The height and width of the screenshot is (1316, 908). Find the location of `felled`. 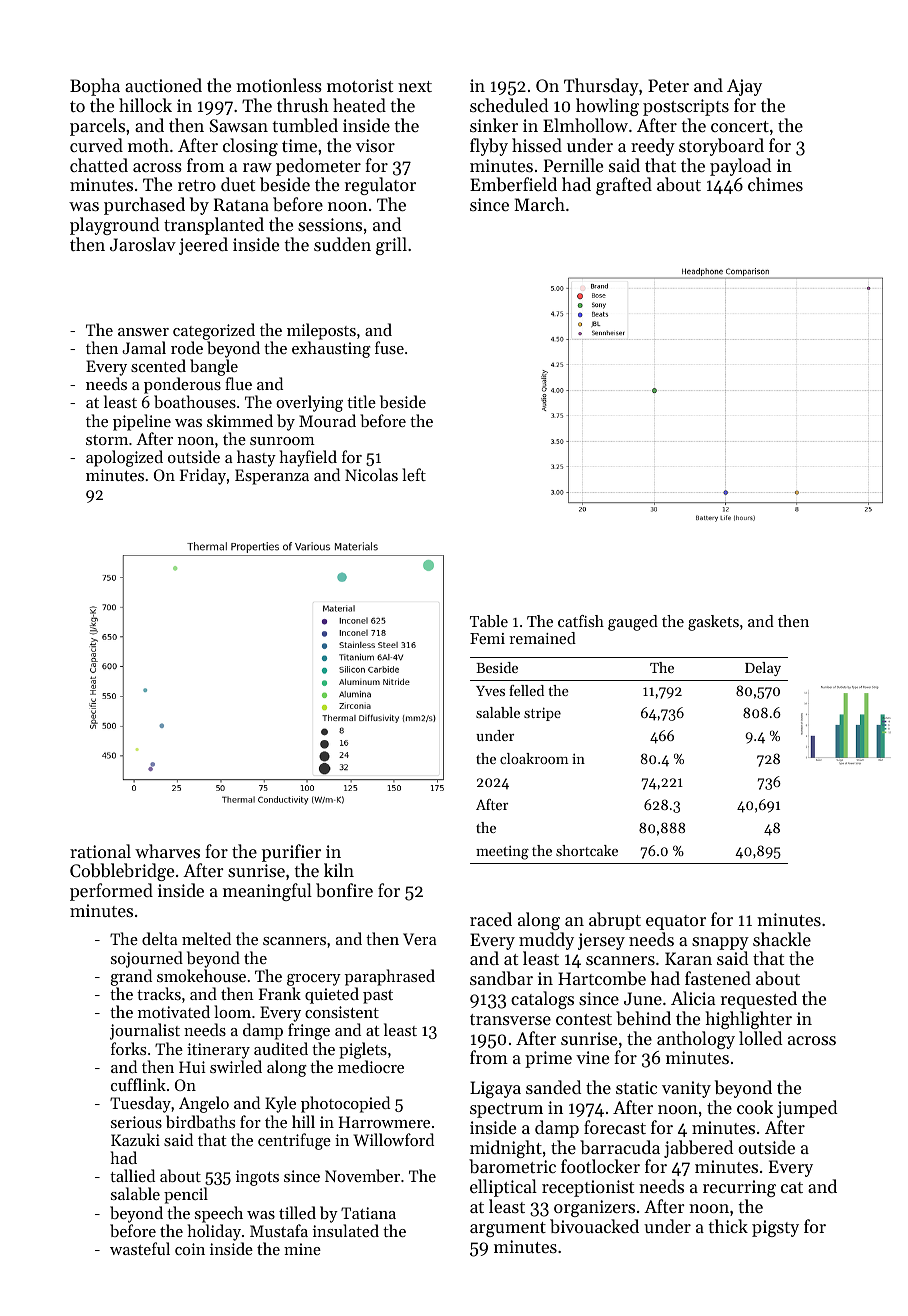

felled is located at coordinates (526, 690).
